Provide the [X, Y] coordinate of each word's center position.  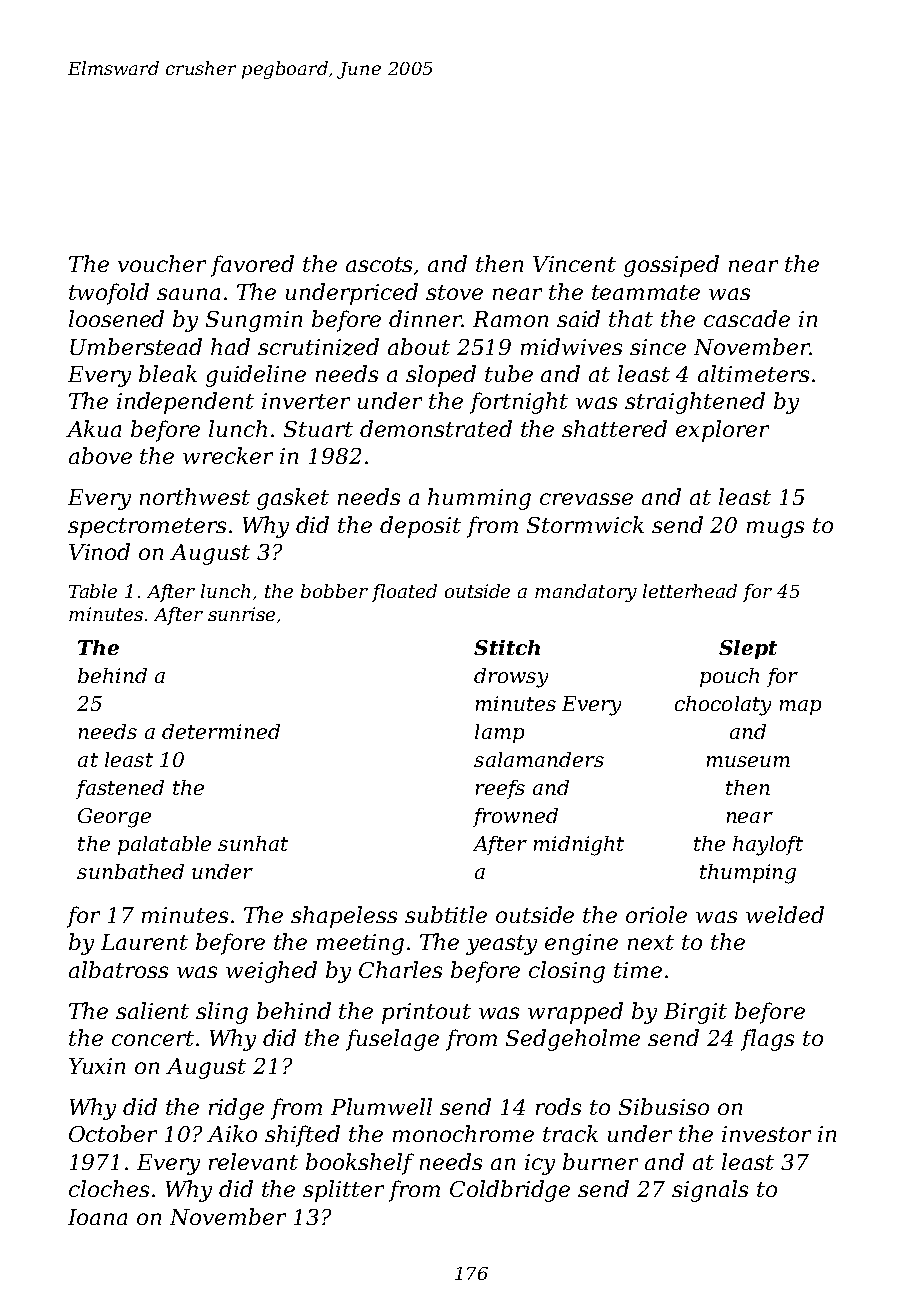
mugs [775, 529]
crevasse [586, 499]
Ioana [97, 1217]
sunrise [241, 614]
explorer [722, 431]
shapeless [344, 917]
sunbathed [130, 871]
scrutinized [318, 347]
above [100, 455]
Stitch [507, 647]
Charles [400, 969]
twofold [109, 294]
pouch [729, 677]
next [651, 942]
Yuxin [97, 1066]
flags [767, 1040]
